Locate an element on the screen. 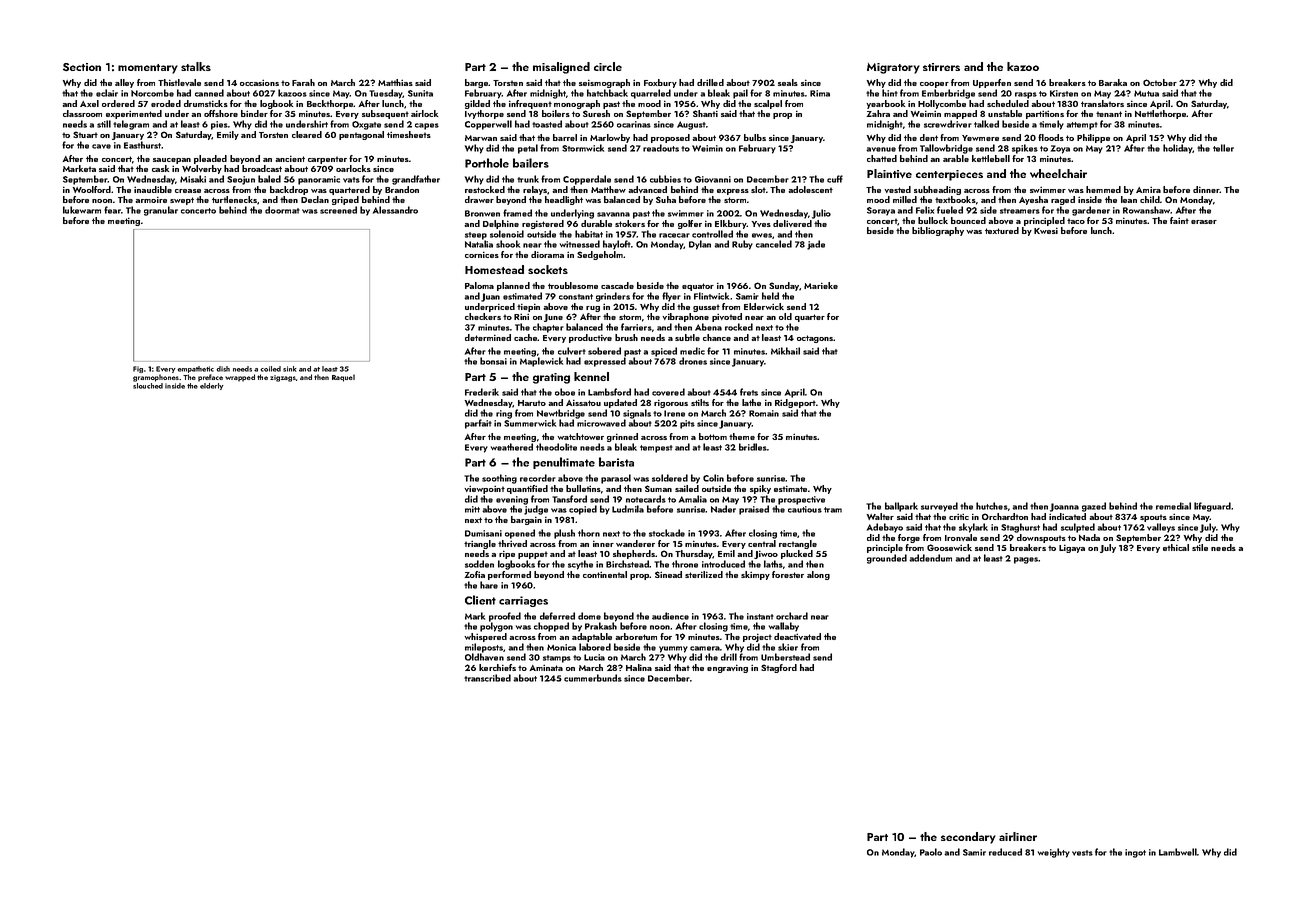 The image size is (1308, 924). faint is located at coordinates (1179, 220).
